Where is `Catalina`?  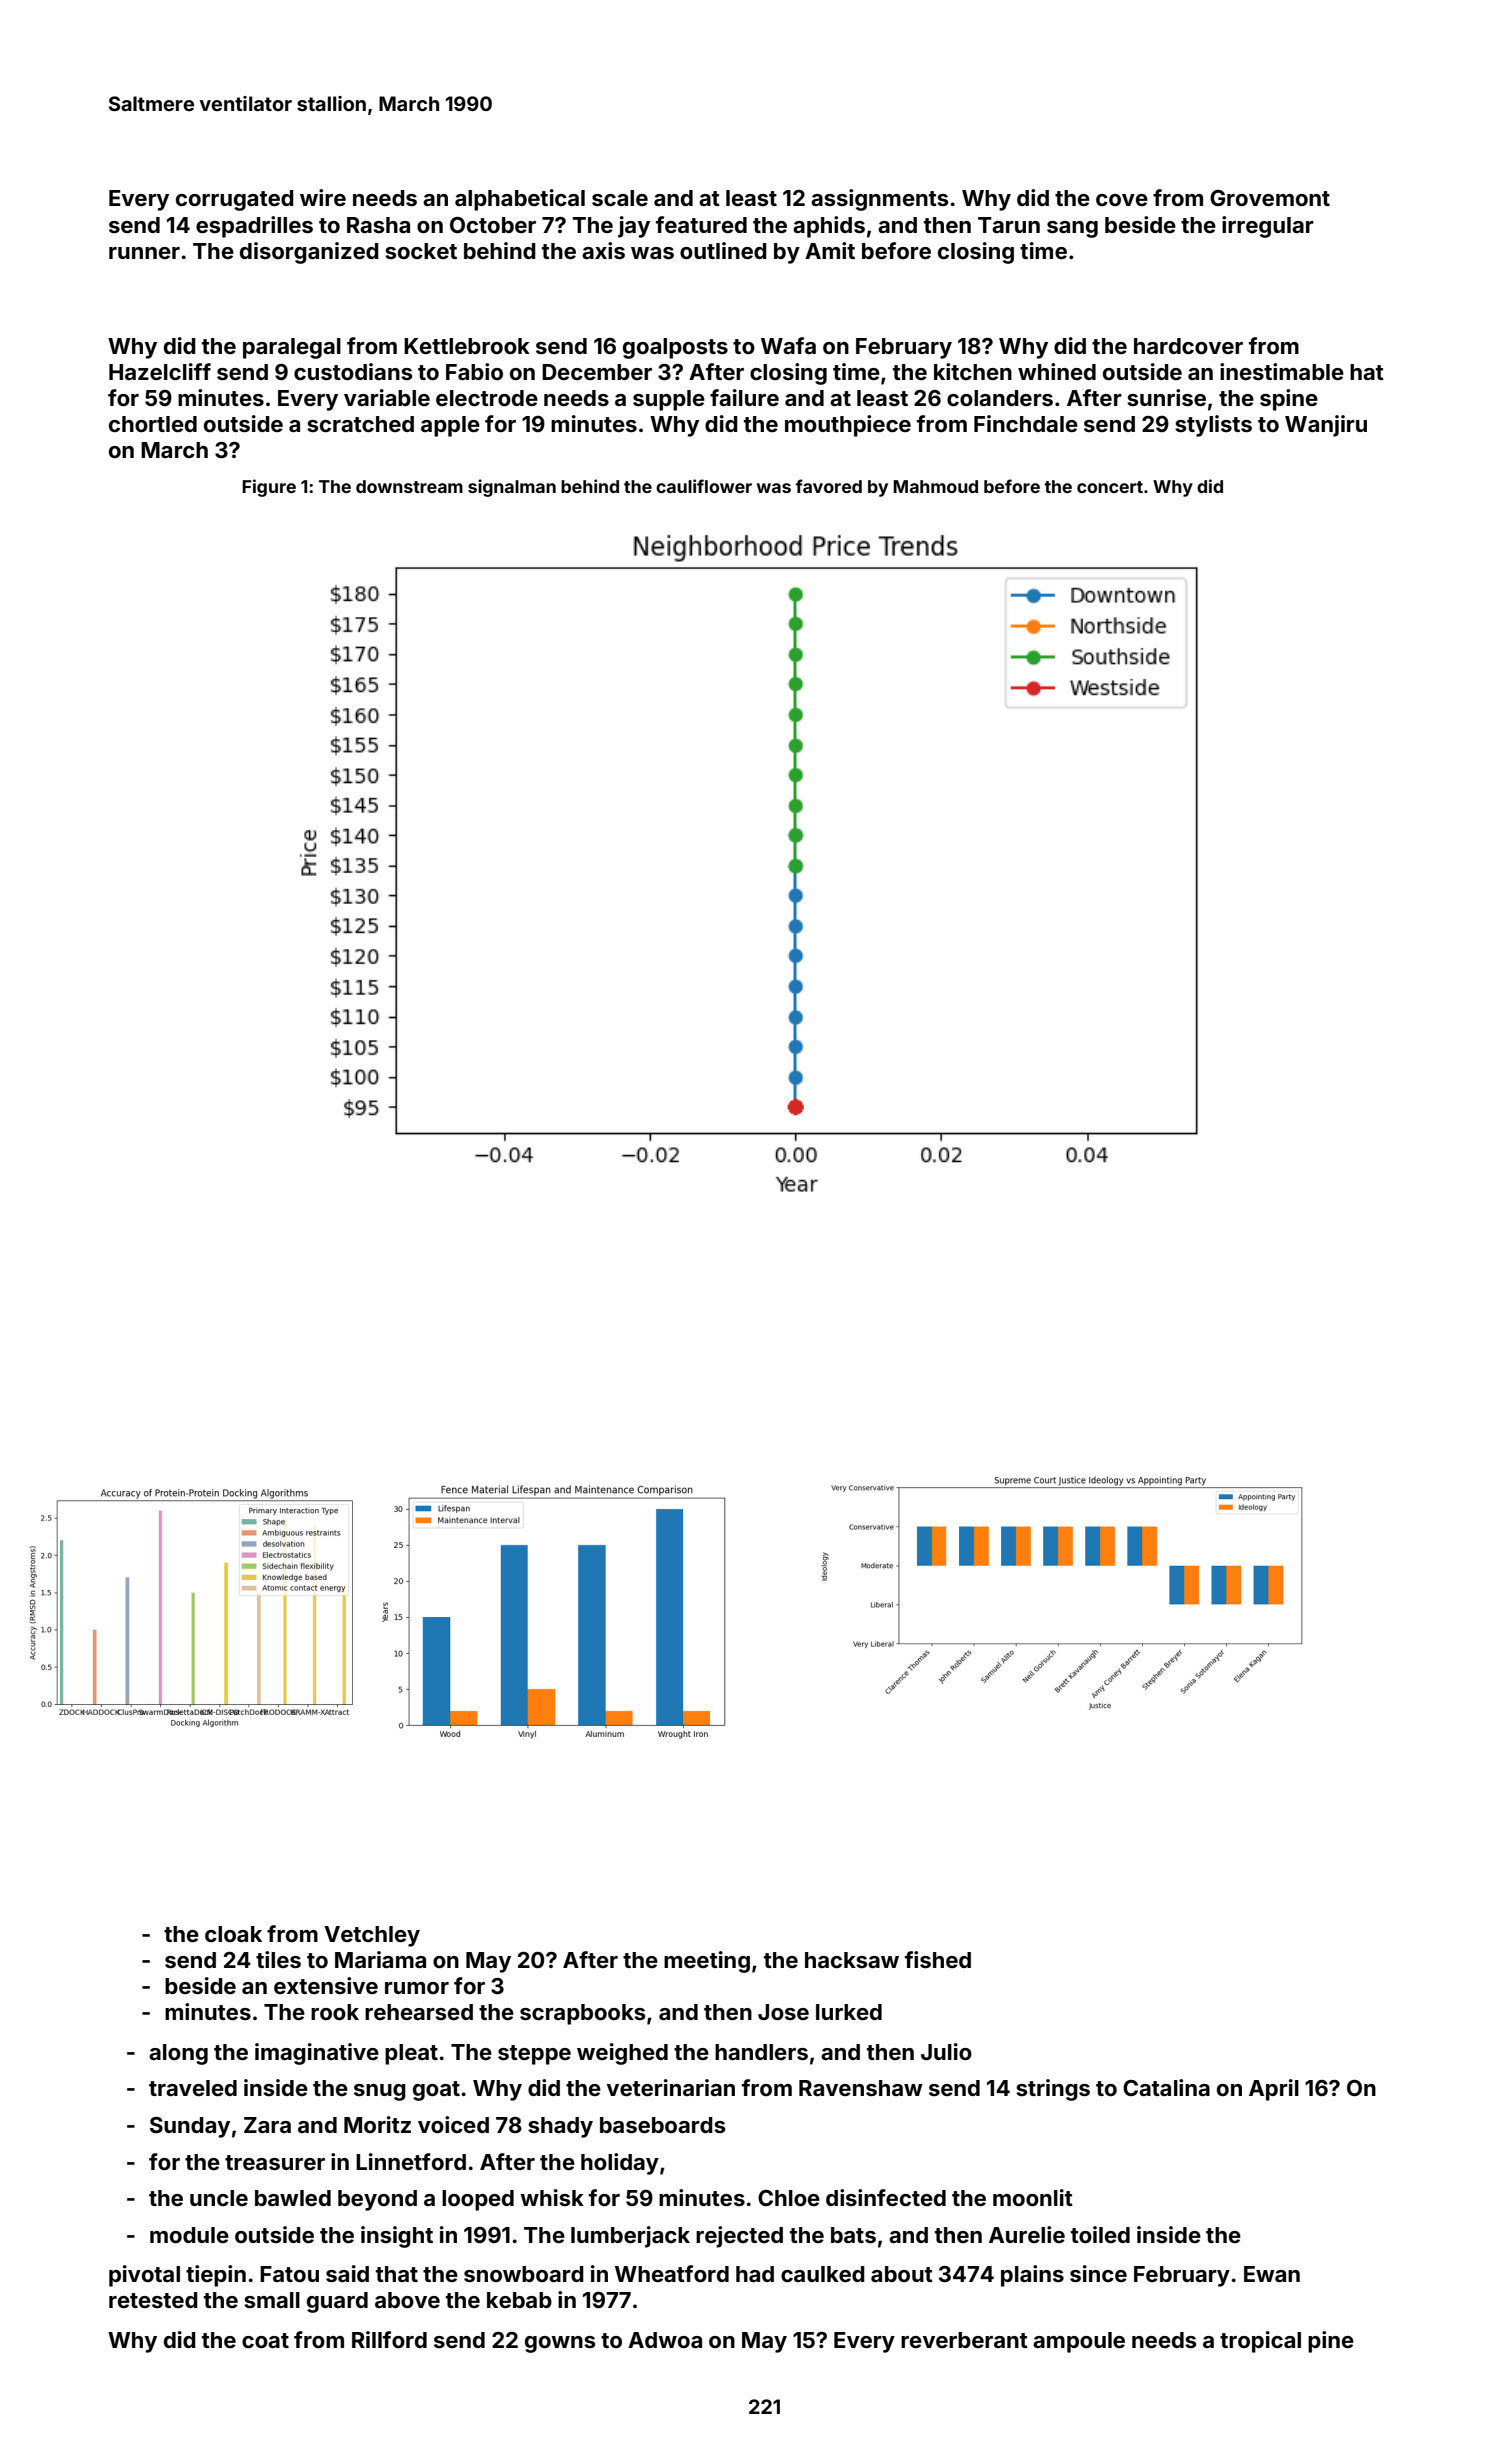
Catalina is located at coordinates (1166, 2087).
